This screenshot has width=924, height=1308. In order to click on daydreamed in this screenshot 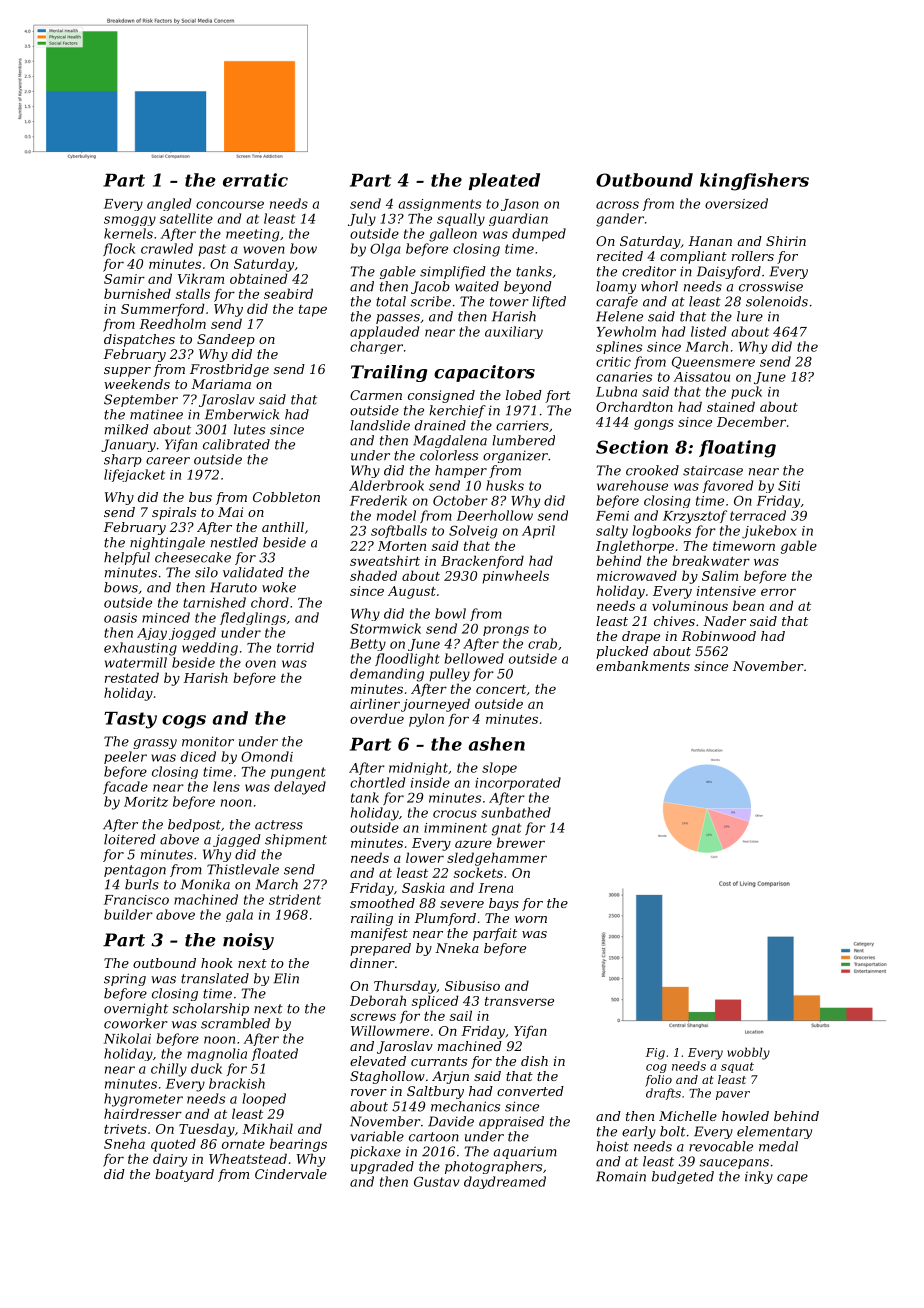, I will do `click(505, 1182)`.
